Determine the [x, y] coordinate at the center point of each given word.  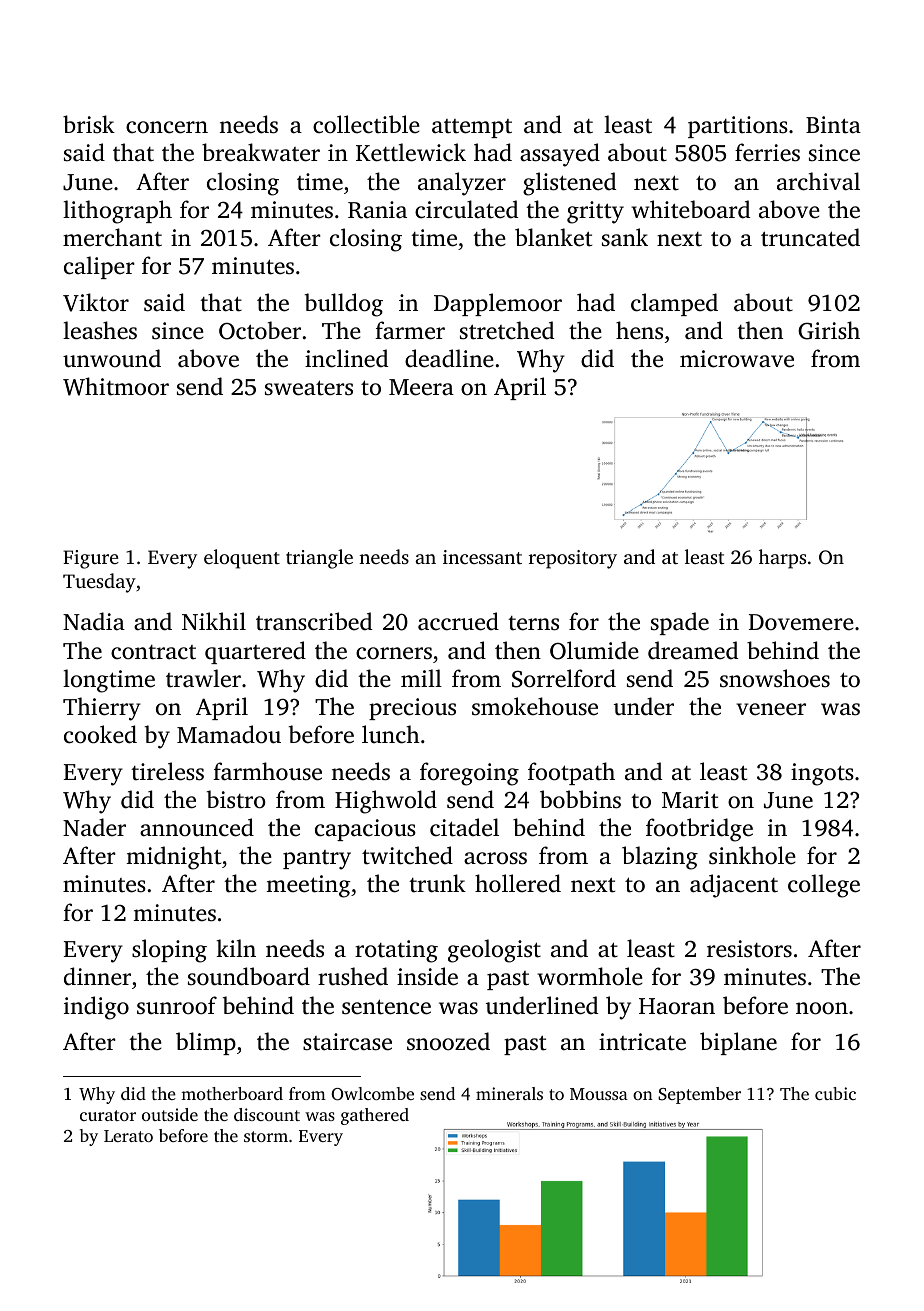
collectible [366, 124]
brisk [89, 124]
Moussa [599, 1094]
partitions [738, 127]
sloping [169, 951]
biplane [738, 1043]
